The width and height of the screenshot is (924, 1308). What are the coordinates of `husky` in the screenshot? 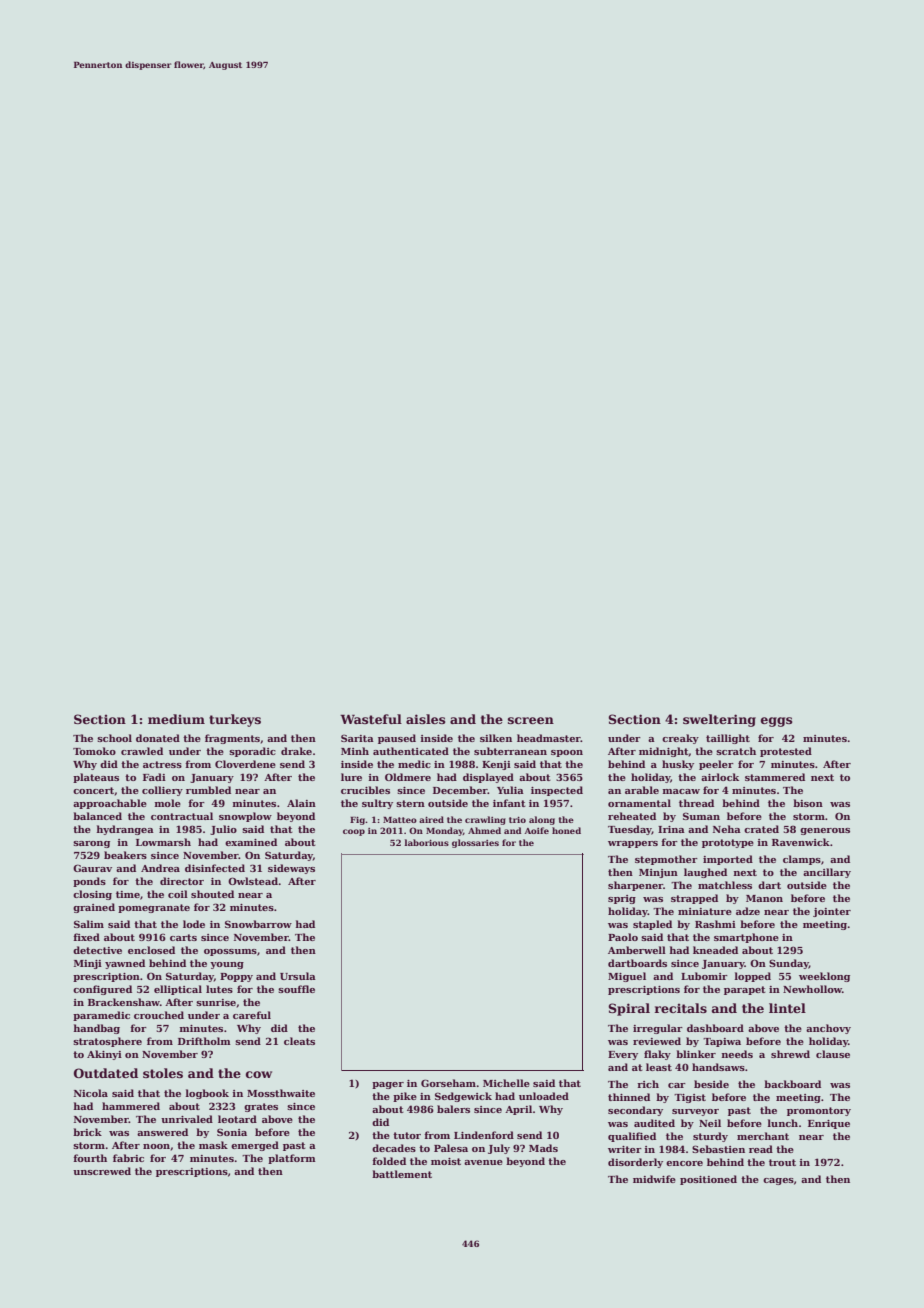 It's located at (678, 765).
